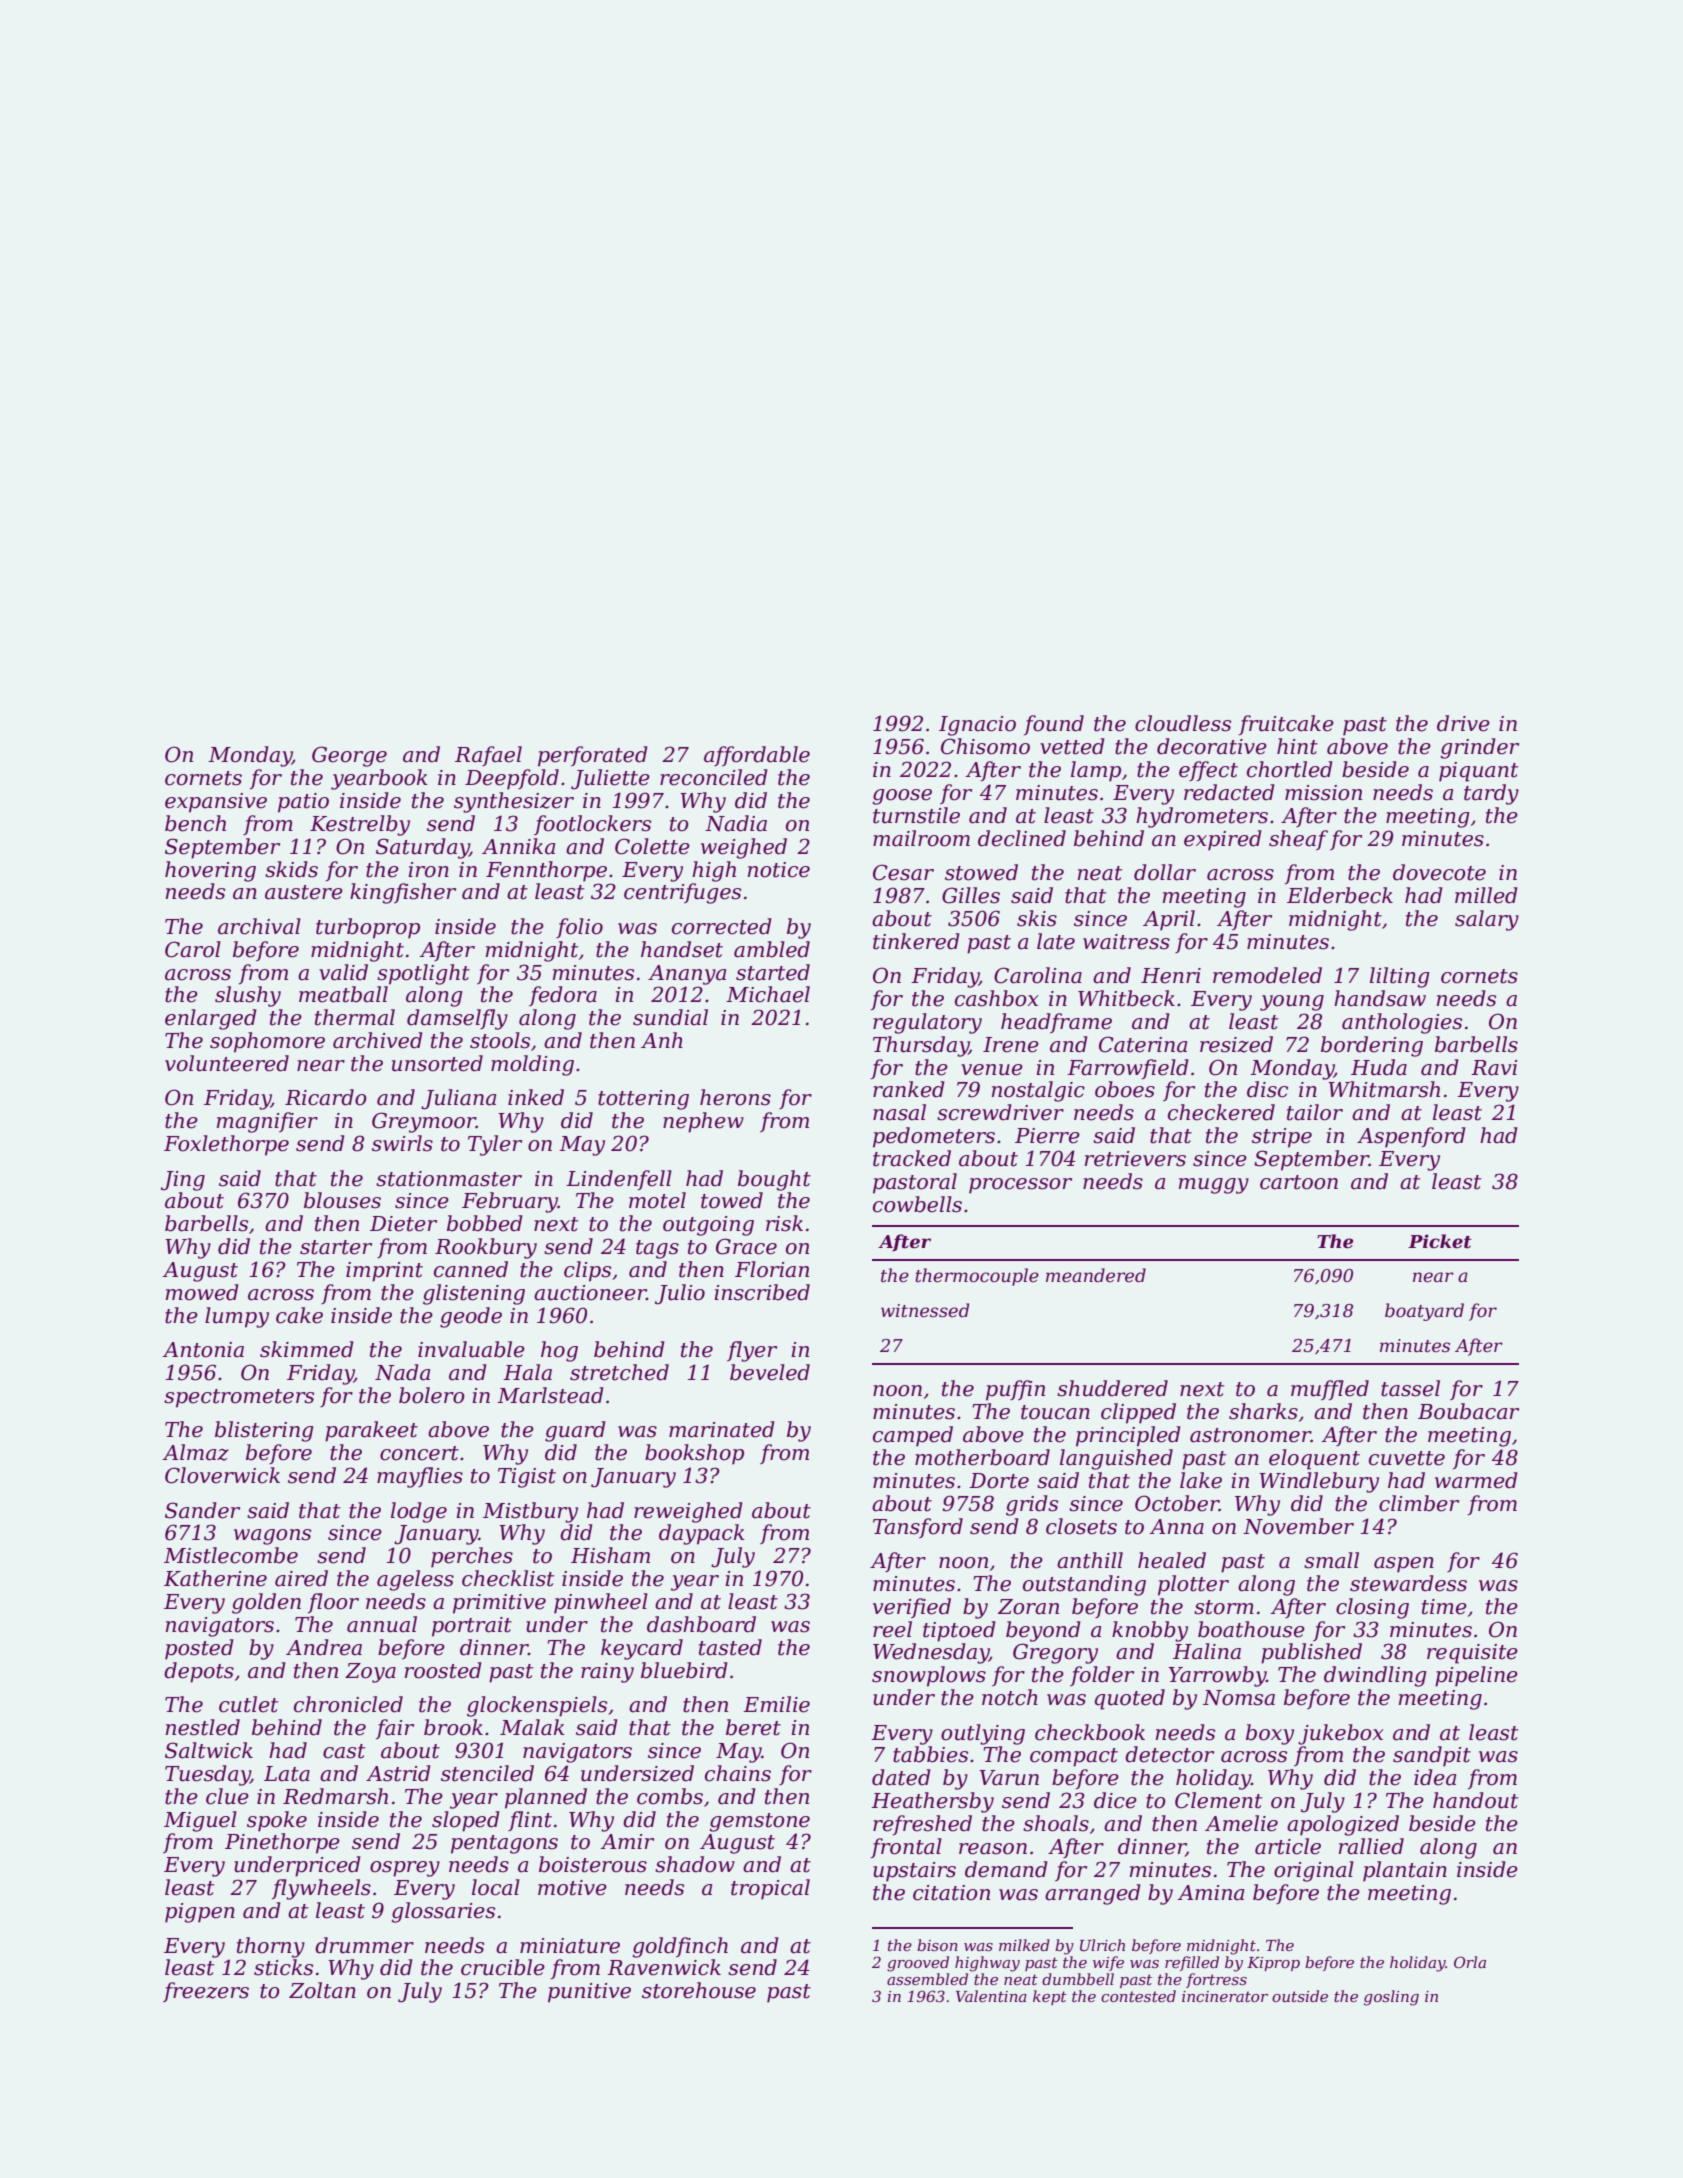  What do you see at coordinates (680, 1947) in the screenshot?
I see `goldfinch` at bounding box center [680, 1947].
